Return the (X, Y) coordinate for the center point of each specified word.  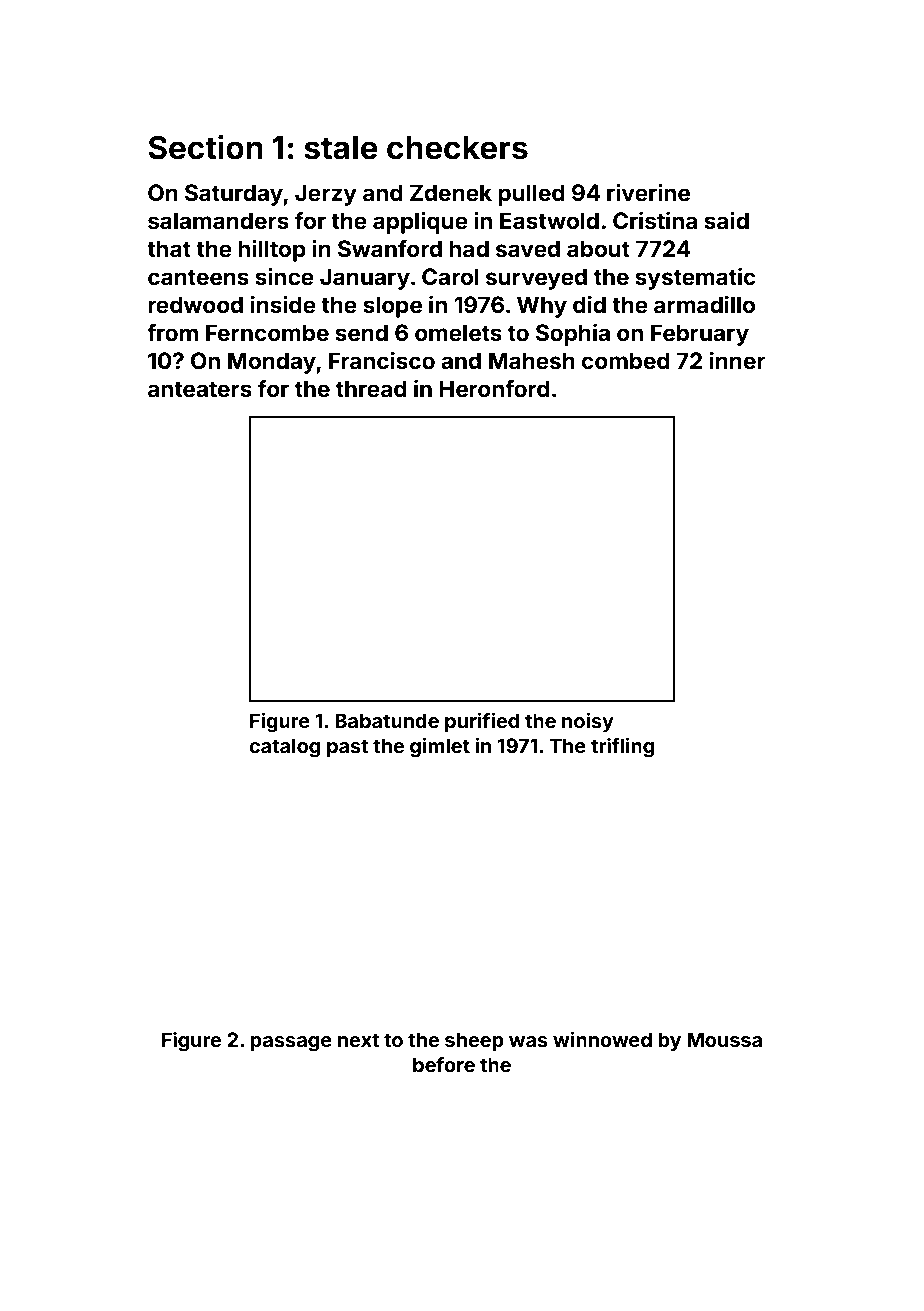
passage (291, 1044)
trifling (622, 748)
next (359, 1040)
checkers (457, 148)
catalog (284, 748)
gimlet (440, 748)
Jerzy (326, 195)
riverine (648, 192)
